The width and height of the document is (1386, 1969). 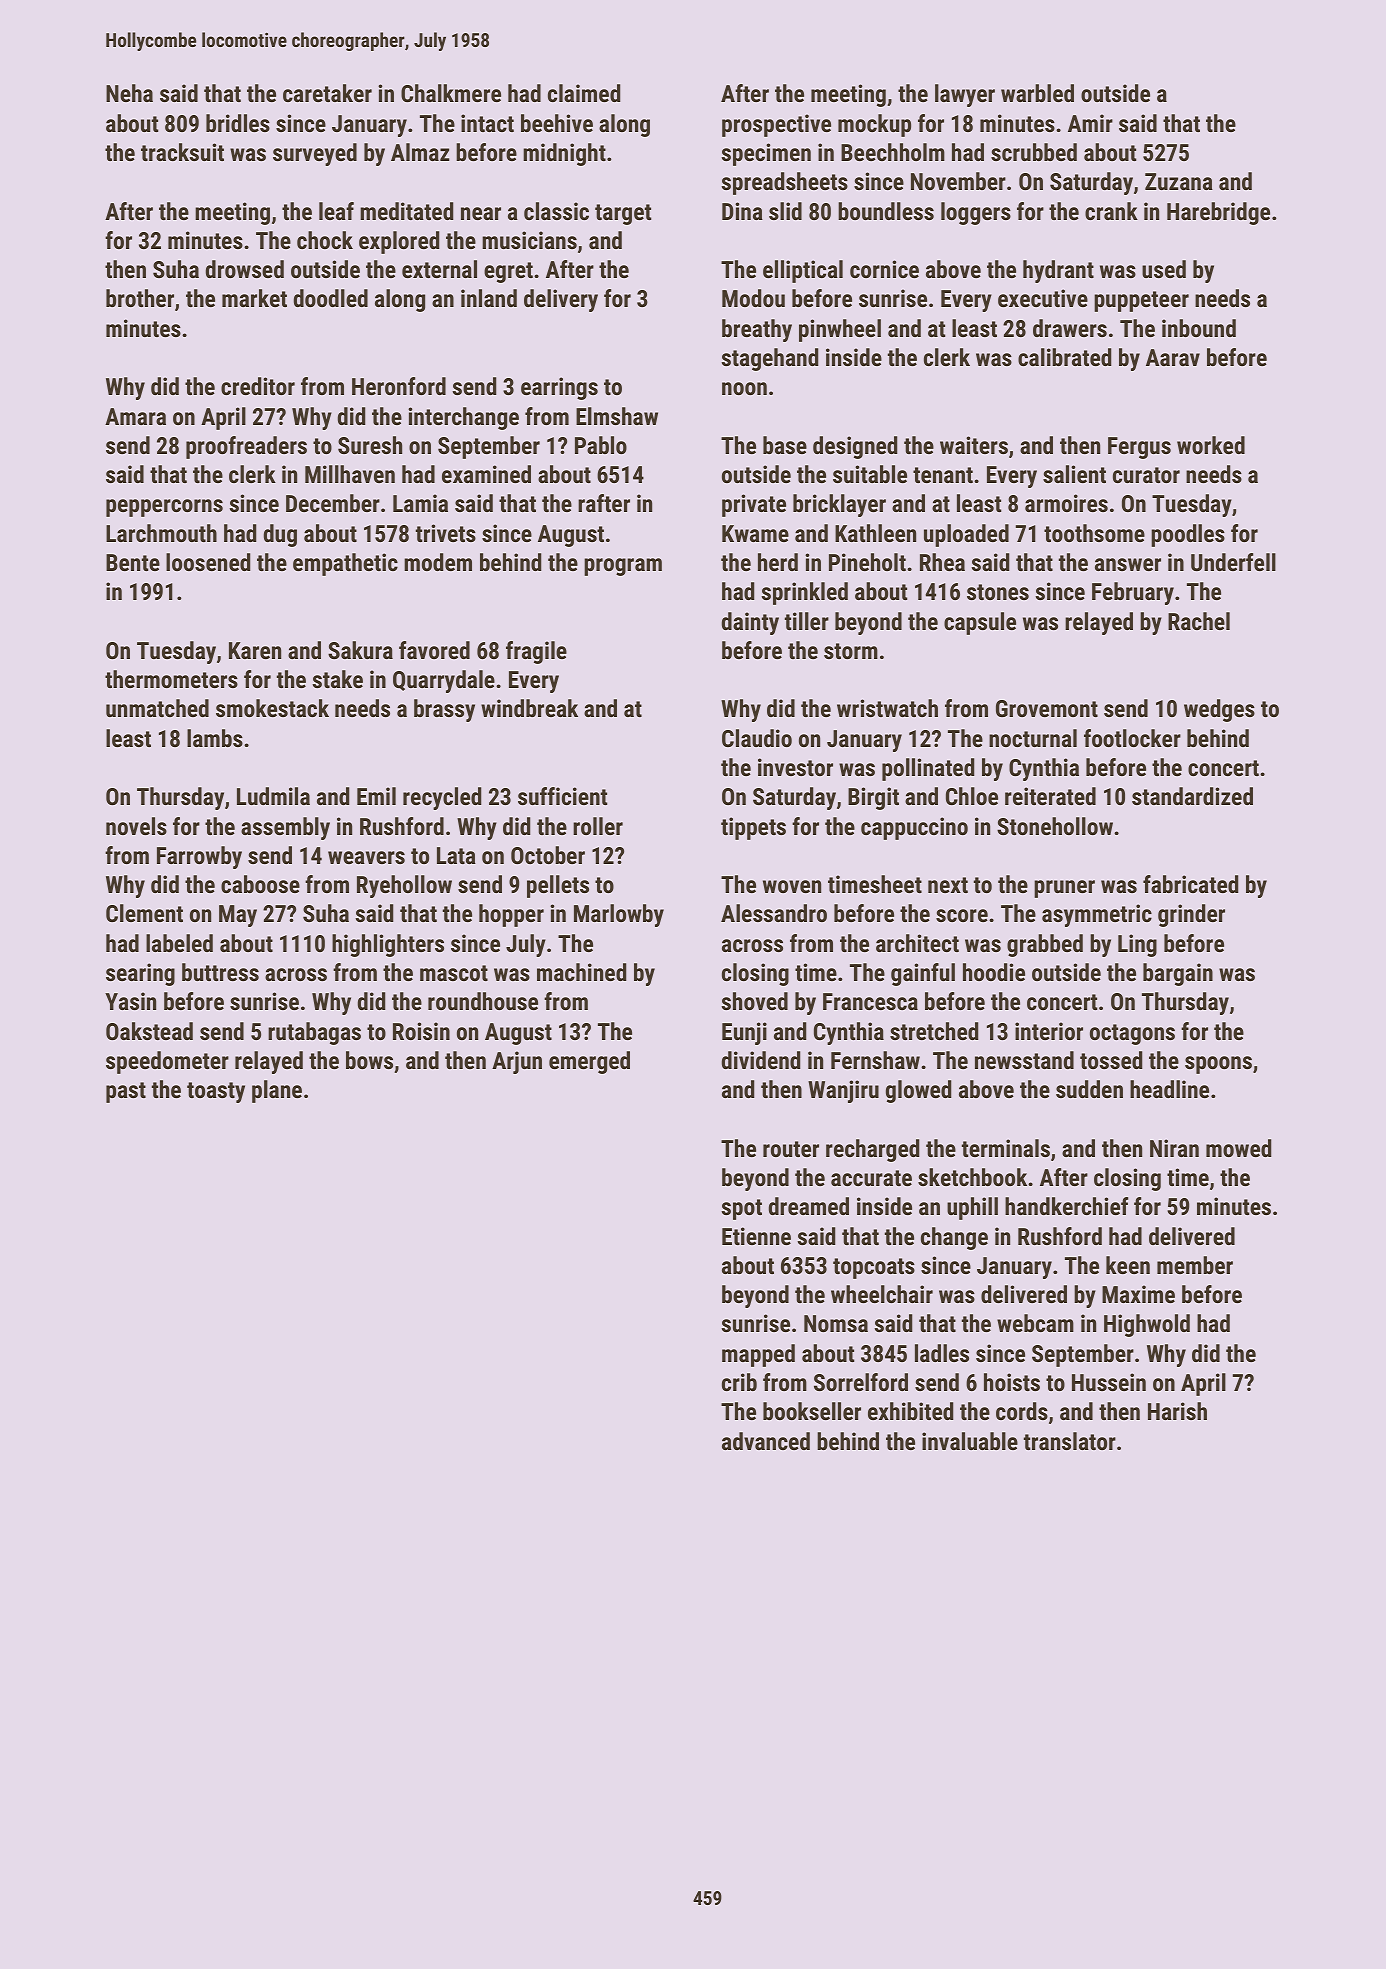 What do you see at coordinates (754, 505) in the document?
I see `private` at bounding box center [754, 505].
